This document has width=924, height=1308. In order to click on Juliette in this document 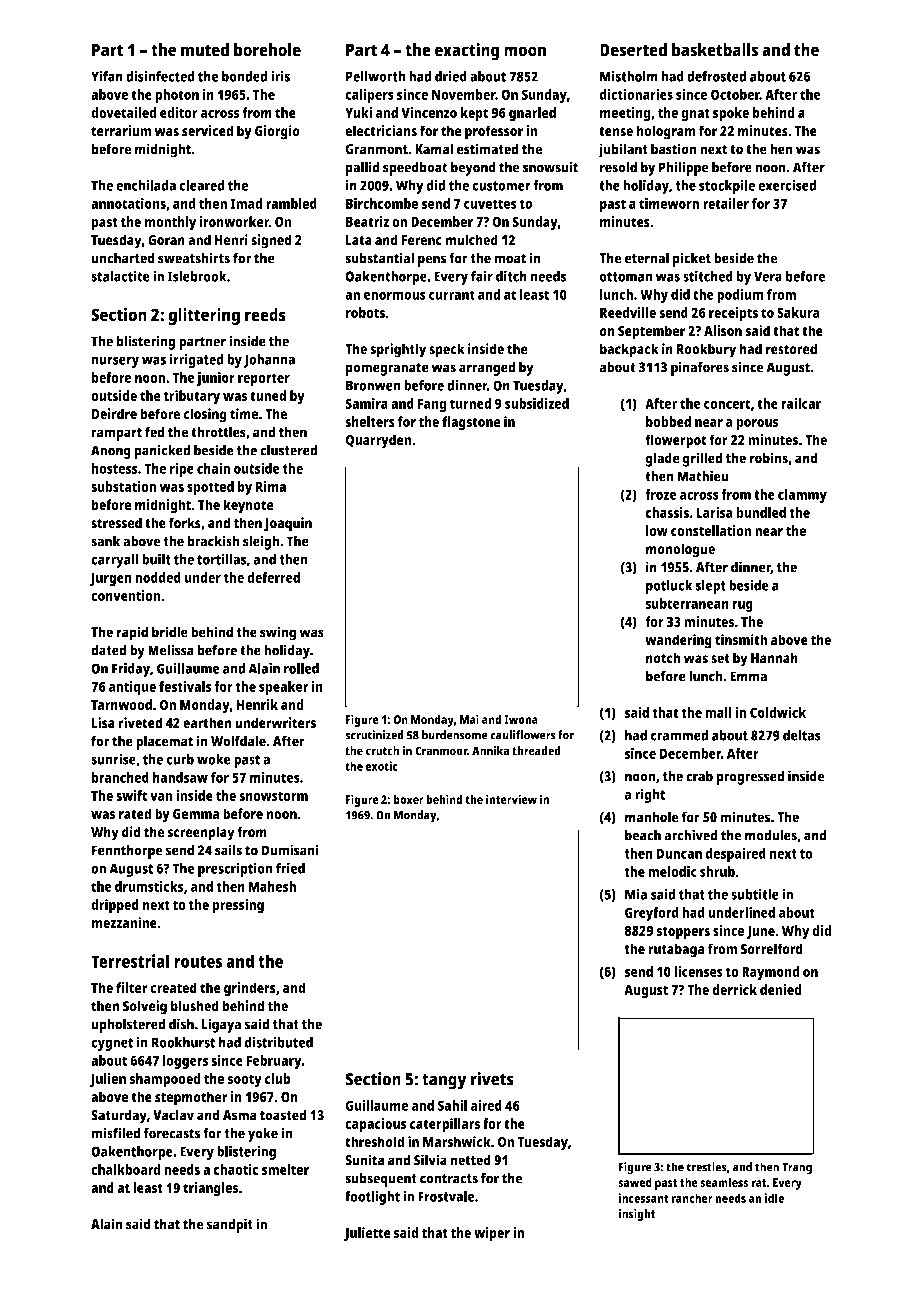, I will do `click(367, 1234)`.
